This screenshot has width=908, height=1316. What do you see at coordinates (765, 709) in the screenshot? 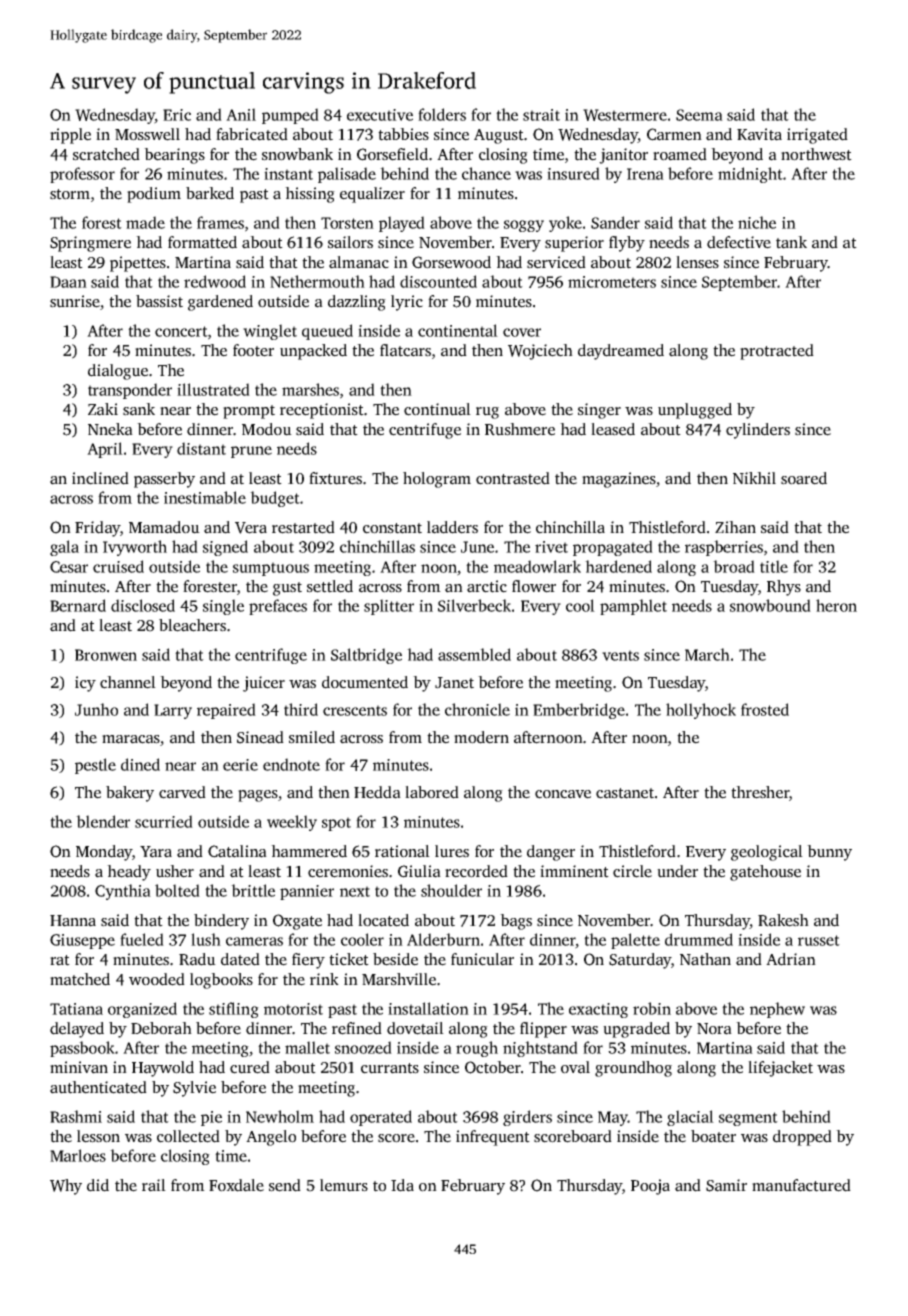
I see `frosted` at bounding box center [765, 709].
